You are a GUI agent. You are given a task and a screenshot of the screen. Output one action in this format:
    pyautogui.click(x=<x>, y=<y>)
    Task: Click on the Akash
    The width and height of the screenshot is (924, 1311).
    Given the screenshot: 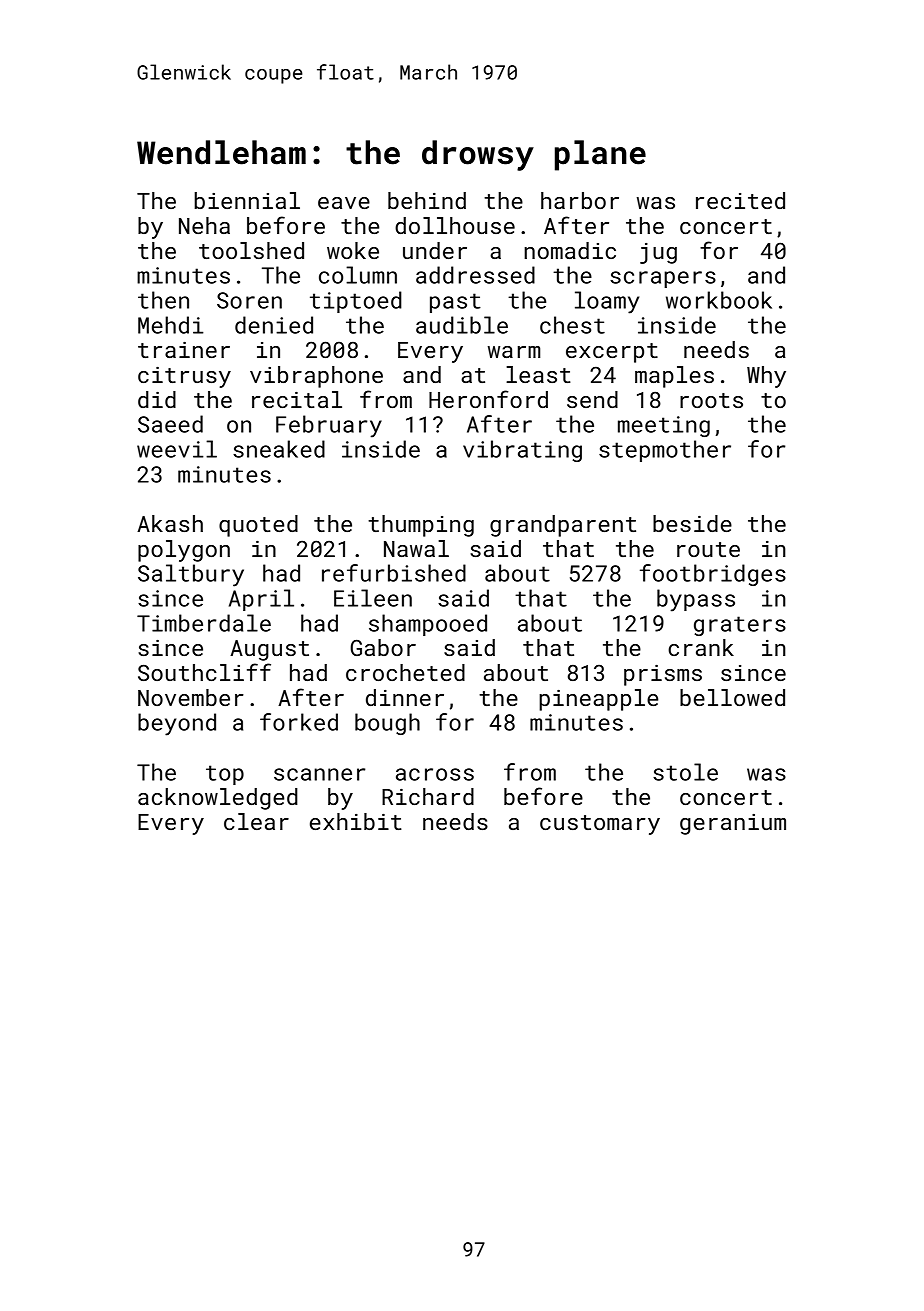 What is the action you would take?
    pyautogui.click(x=170, y=523)
